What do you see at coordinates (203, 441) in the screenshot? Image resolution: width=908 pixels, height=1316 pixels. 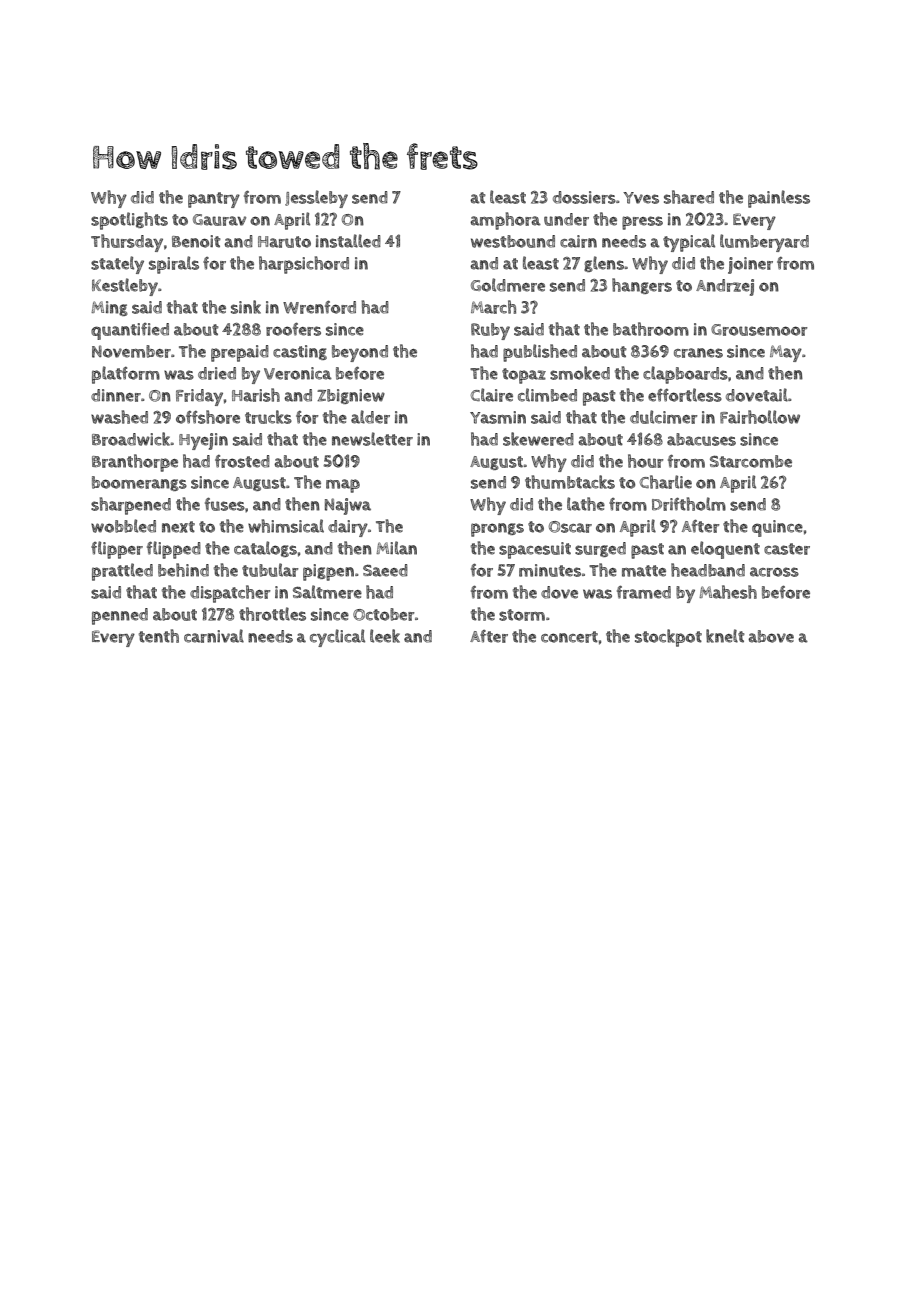 I see `Hyejin` at bounding box center [203, 441].
